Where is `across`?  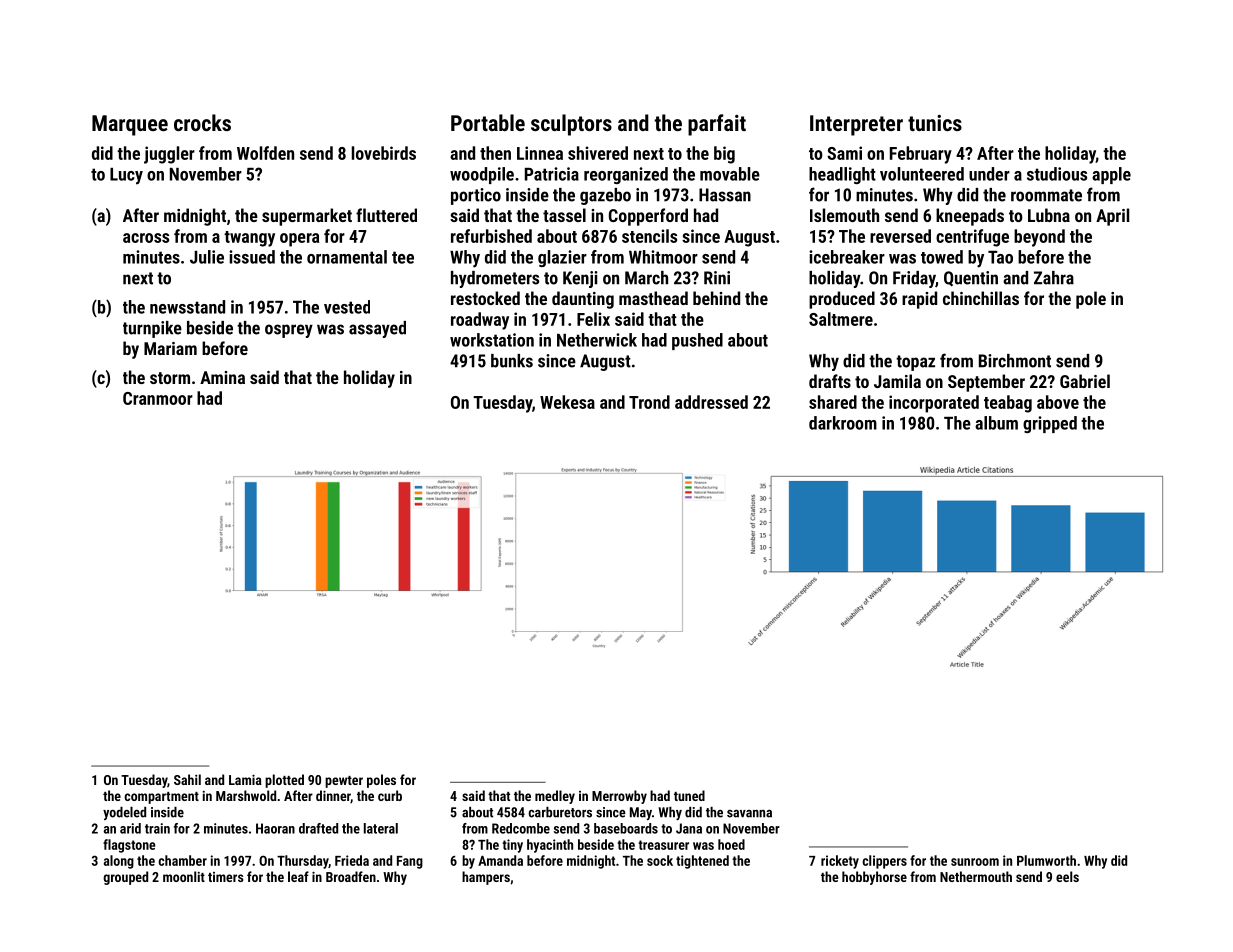
across is located at coordinates (146, 238).
